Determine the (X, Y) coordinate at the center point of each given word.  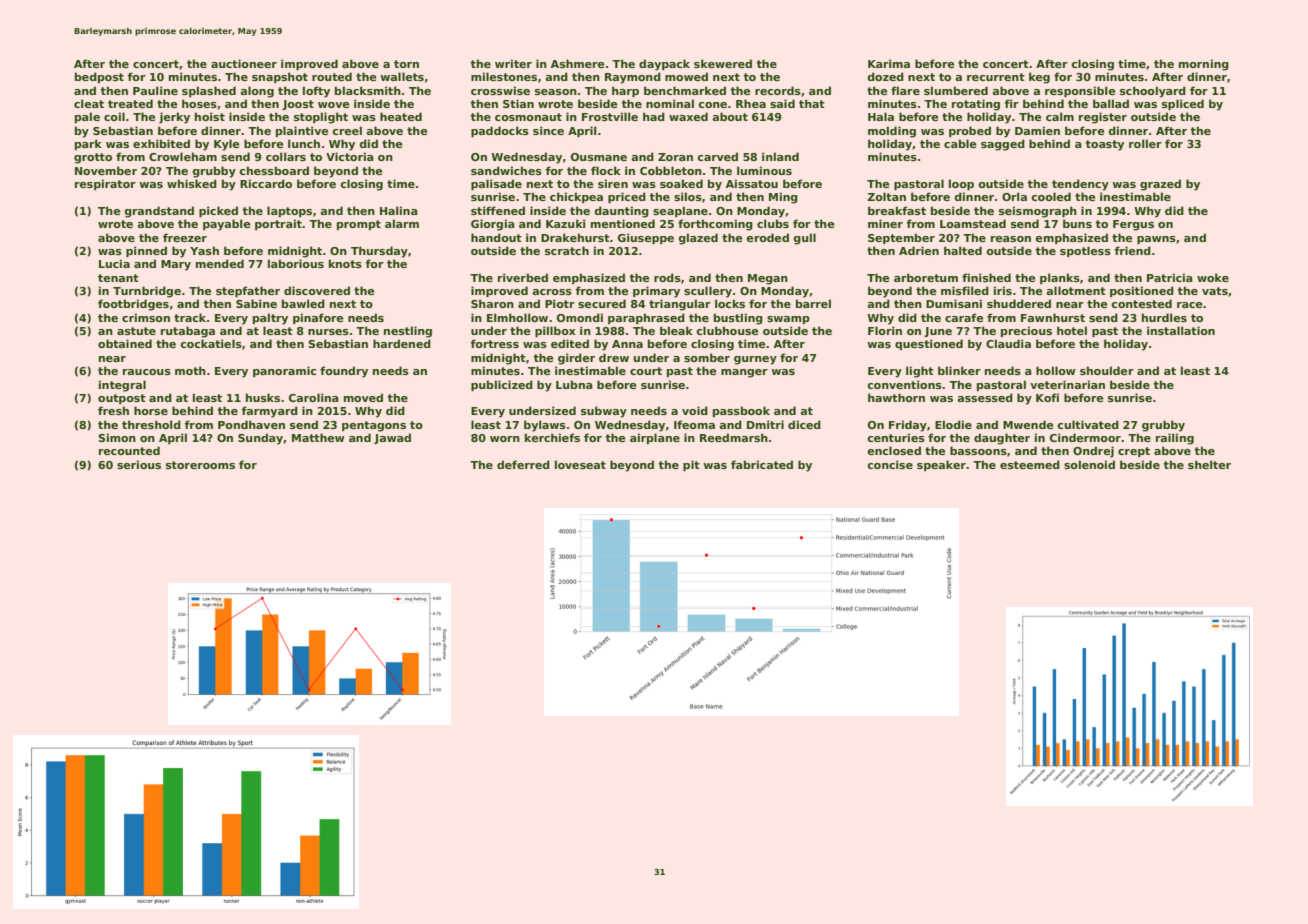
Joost (298, 105)
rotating (976, 105)
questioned (929, 344)
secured (602, 303)
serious (139, 464)
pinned (146, 251)
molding (892, 132)
